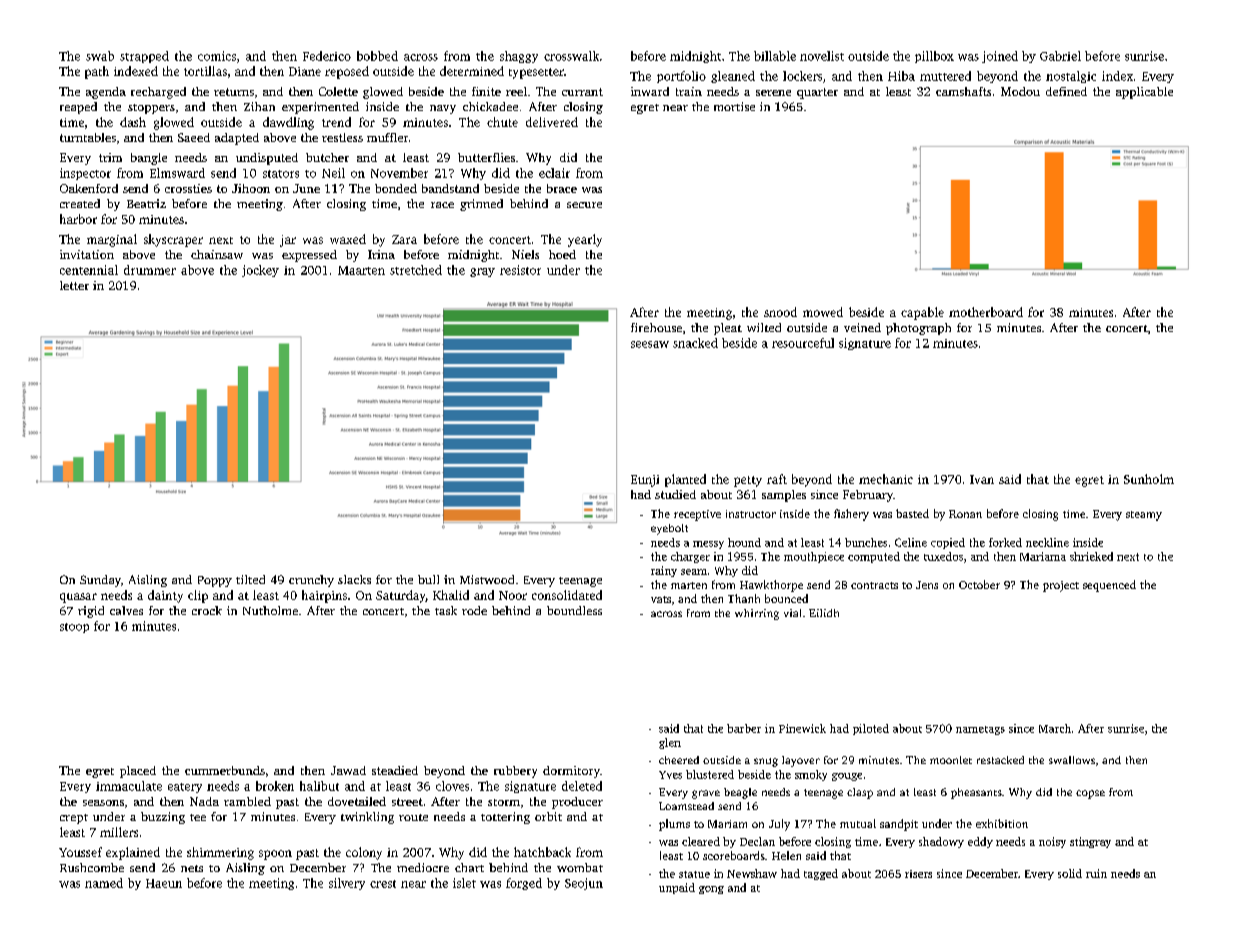 The image size is (1233, 952). What do you see at coordinates (150, 270) in the image?
I see `drummer` at bounding box center [150, 270].
